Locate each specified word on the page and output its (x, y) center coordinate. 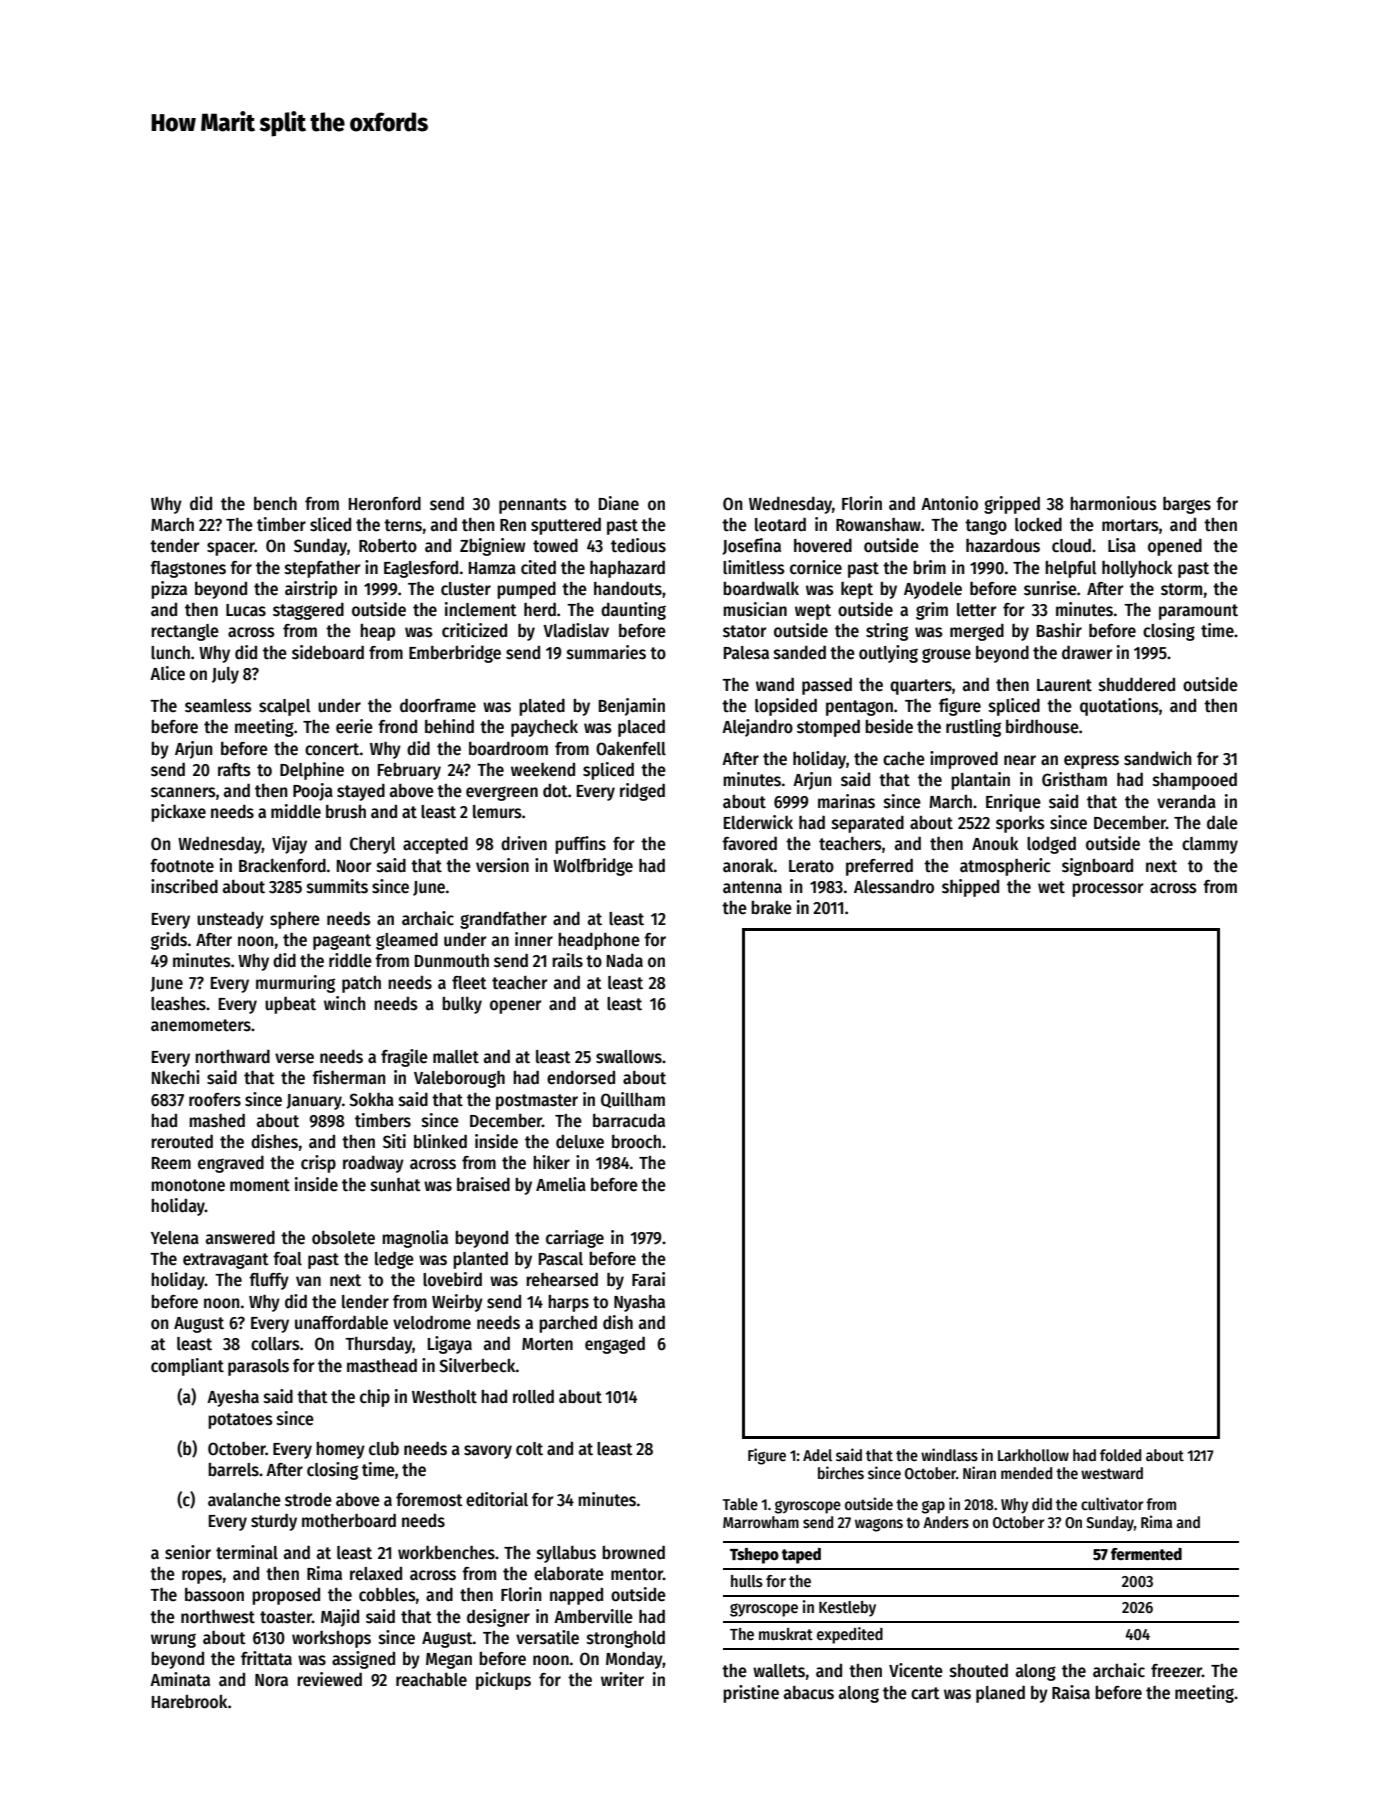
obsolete (343, 1237)
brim (929, 567)
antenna (752, 887)
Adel (817, 1455)
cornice (816, 567)
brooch (636, 1141)
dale (1222, 822)
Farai (648, 1279)
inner (534, 939)
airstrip (311, 590)
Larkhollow (1033, 1455)
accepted (435, 845)
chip (375, 1398)
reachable (431, 1679)
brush (346, 811)
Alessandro (894, 887)
